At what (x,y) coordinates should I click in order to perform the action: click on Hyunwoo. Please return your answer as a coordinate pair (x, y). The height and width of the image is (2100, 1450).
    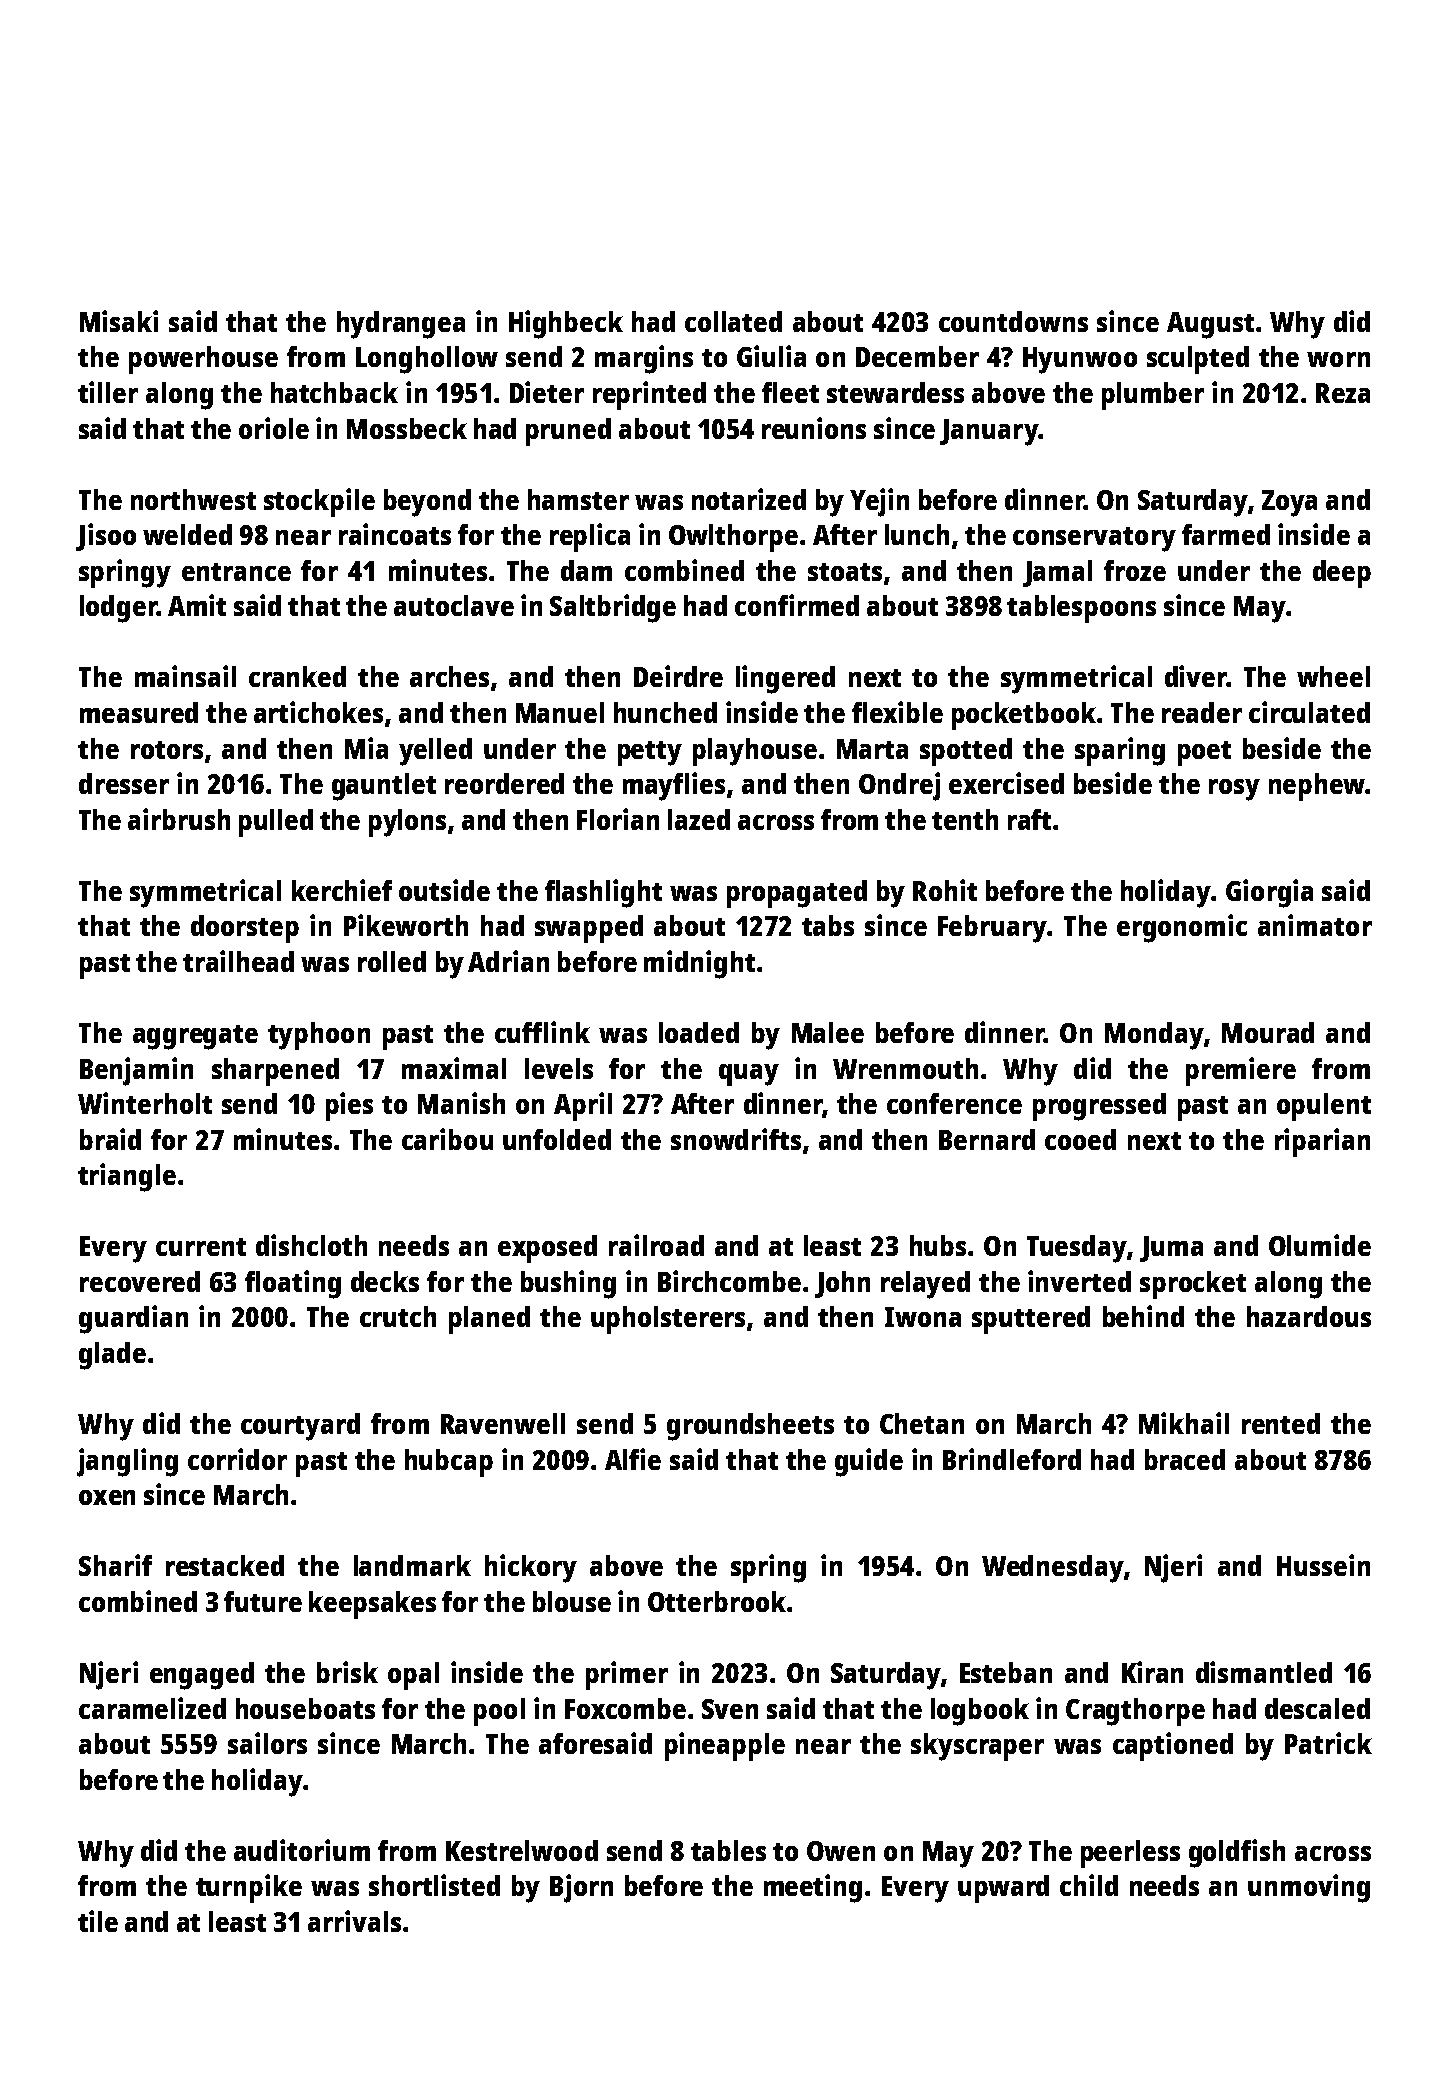
    Looking at the image, I should click on (1080, 360).
